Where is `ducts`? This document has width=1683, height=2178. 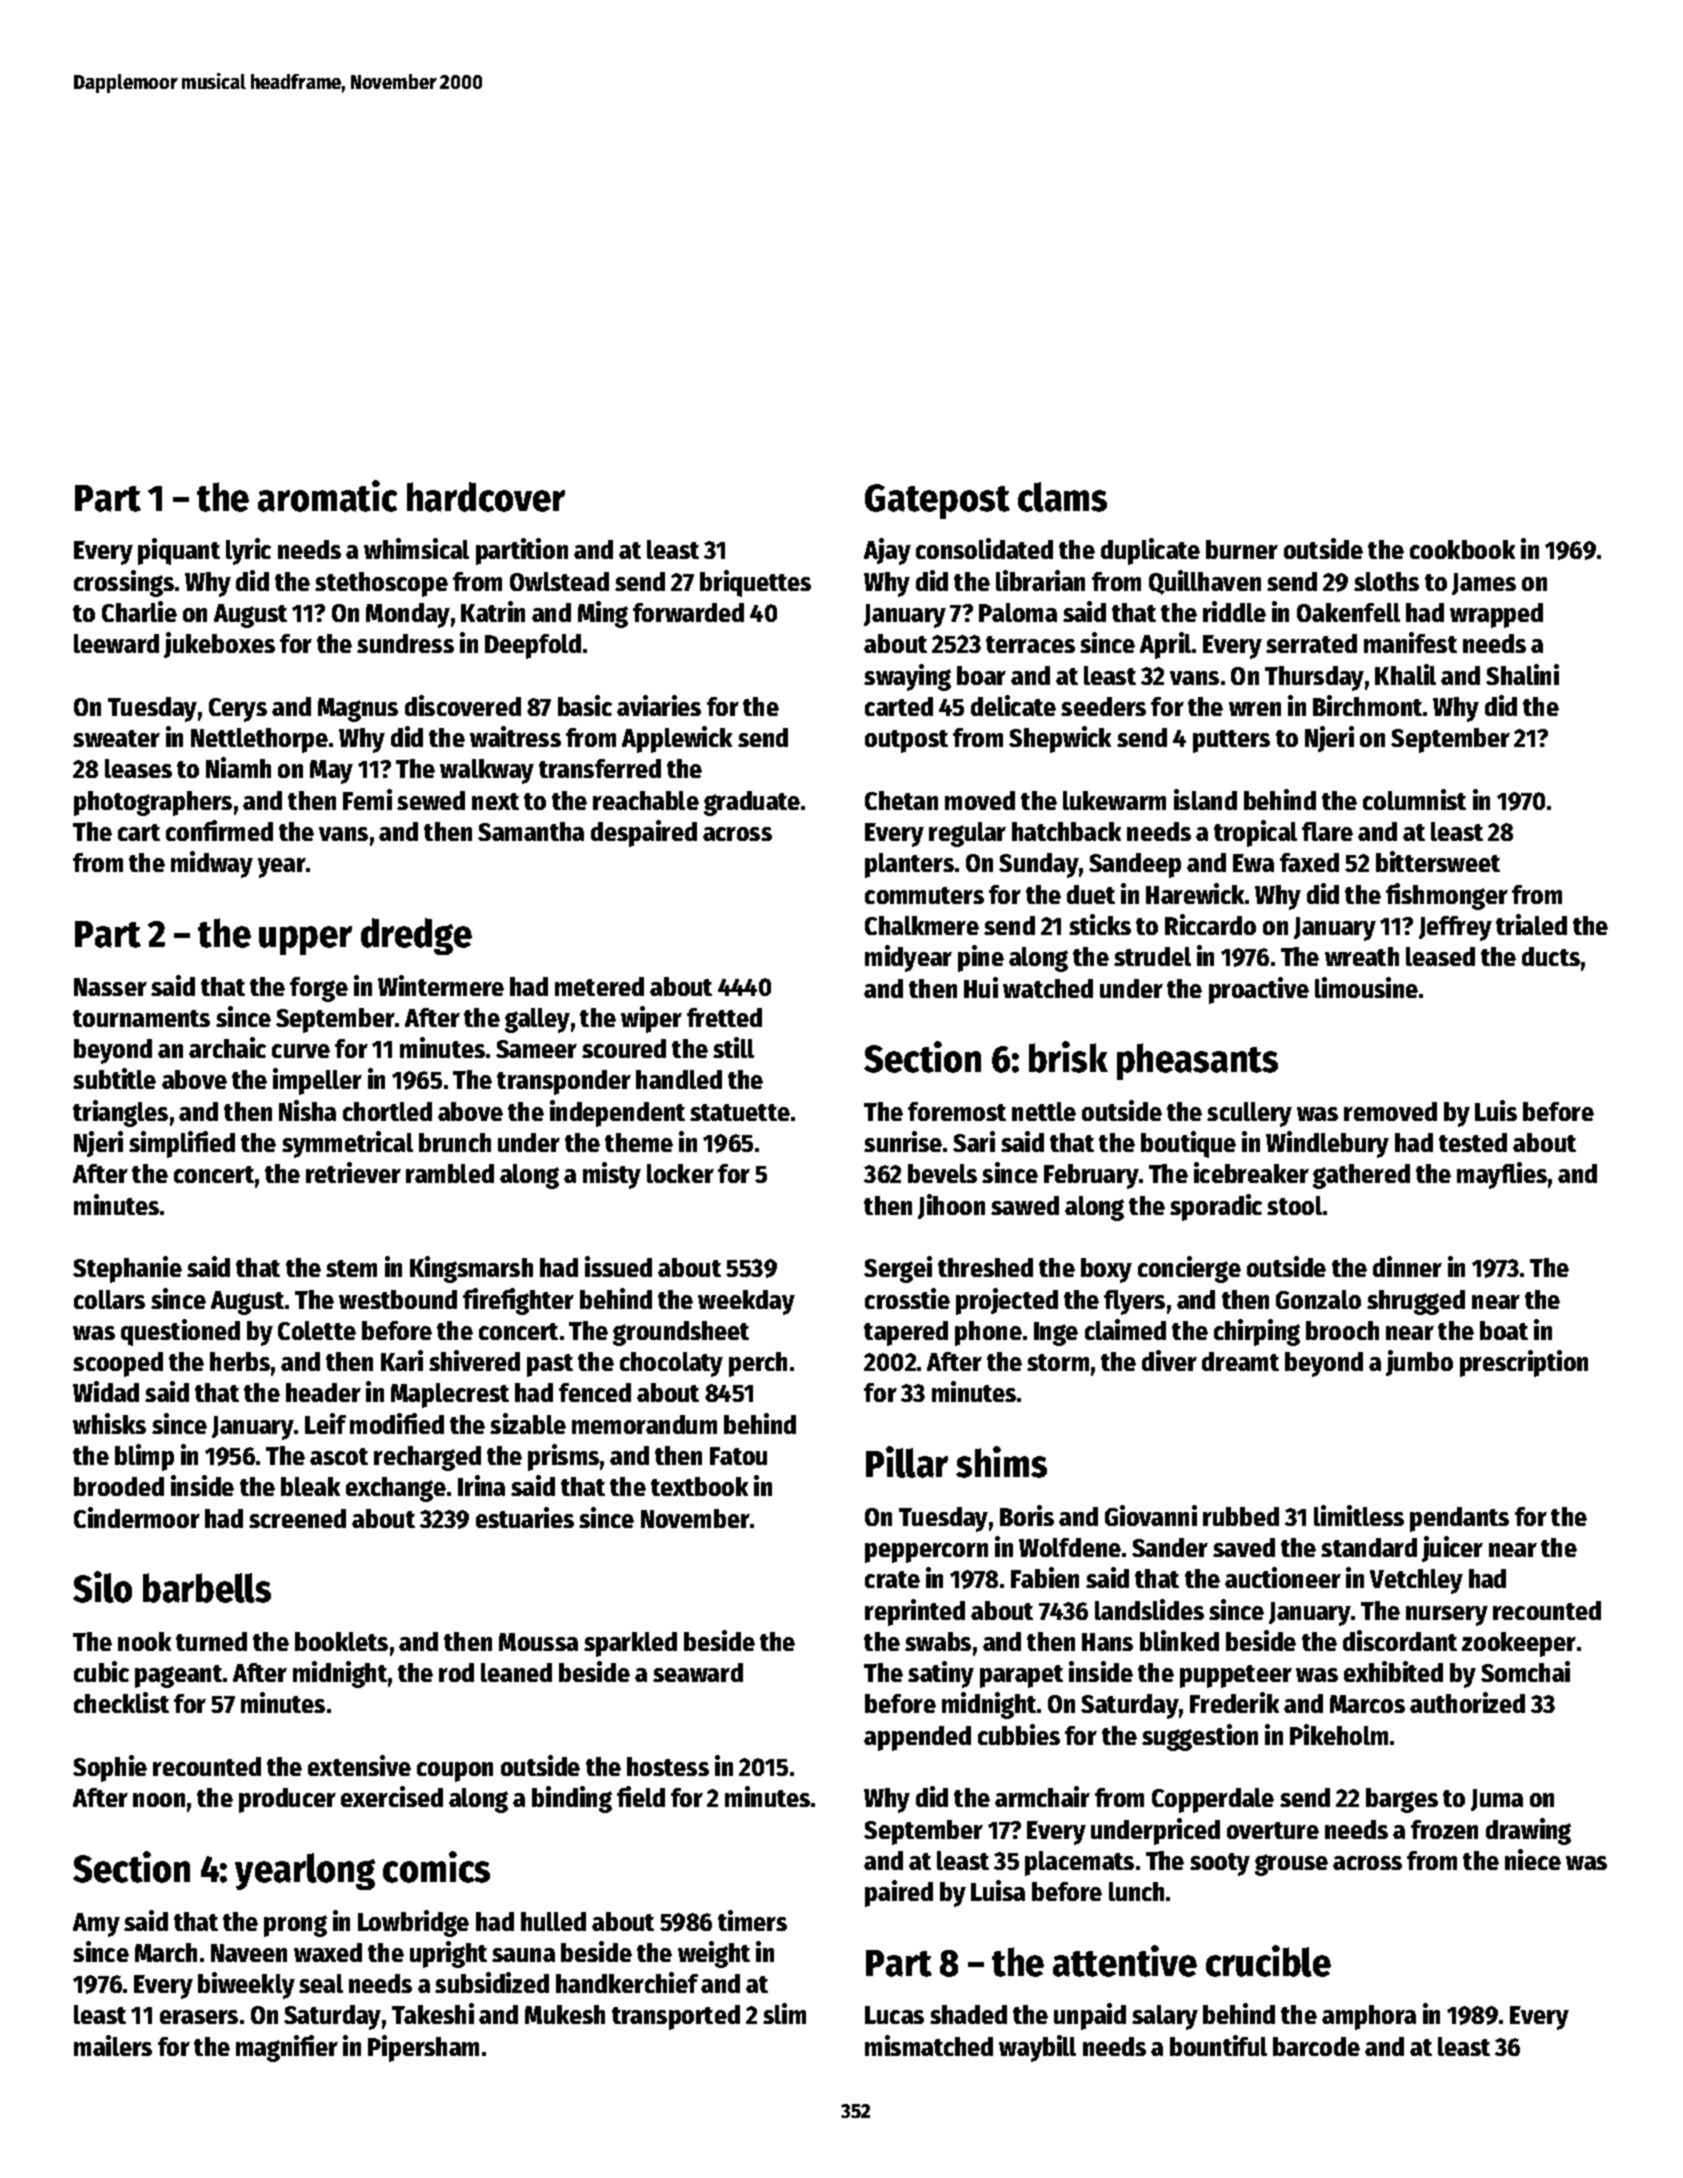
ducts is located at coordinates (1551, 956).
